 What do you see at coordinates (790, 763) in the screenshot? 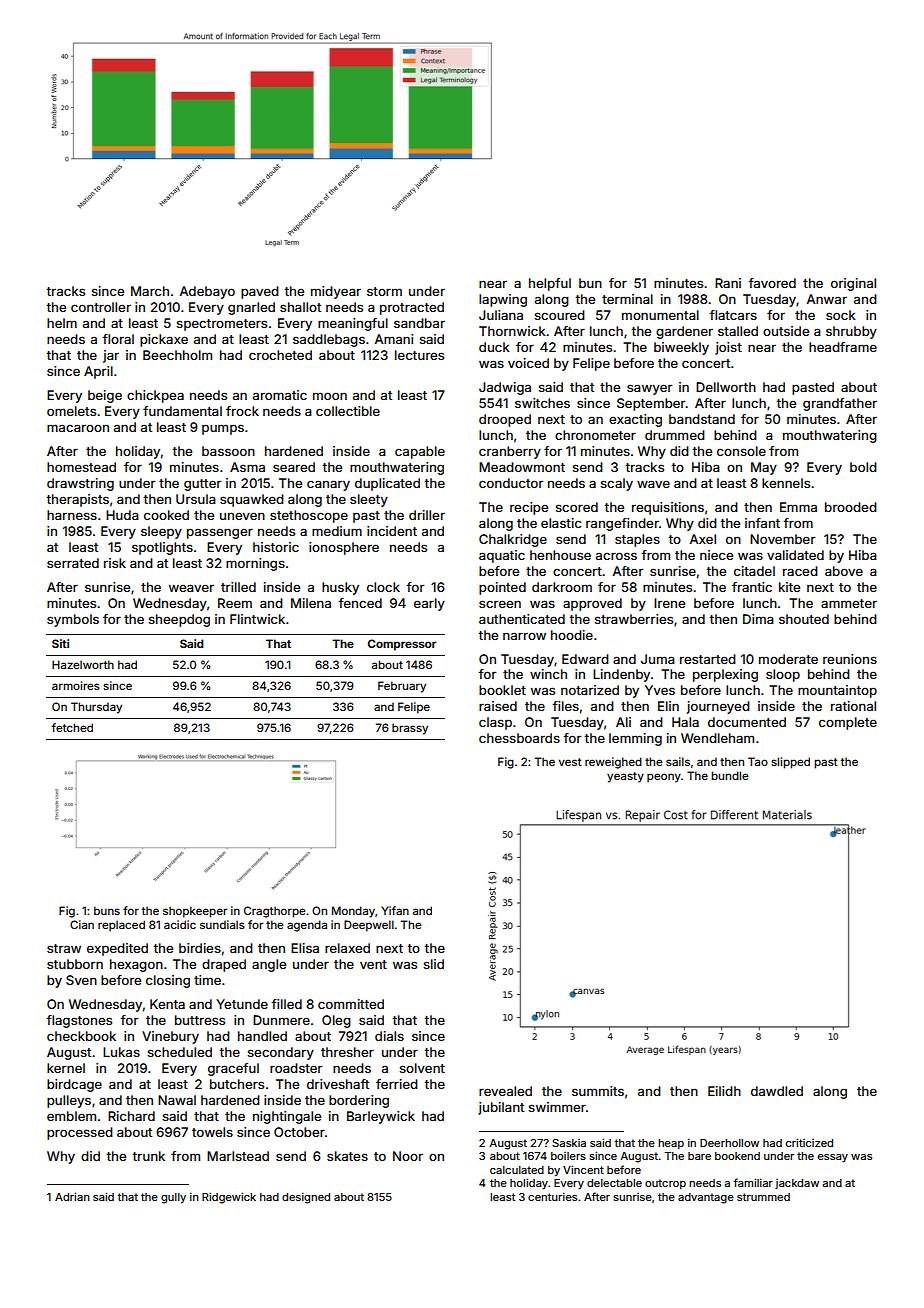
I see `slipped` at bounding box center [790, 763].
